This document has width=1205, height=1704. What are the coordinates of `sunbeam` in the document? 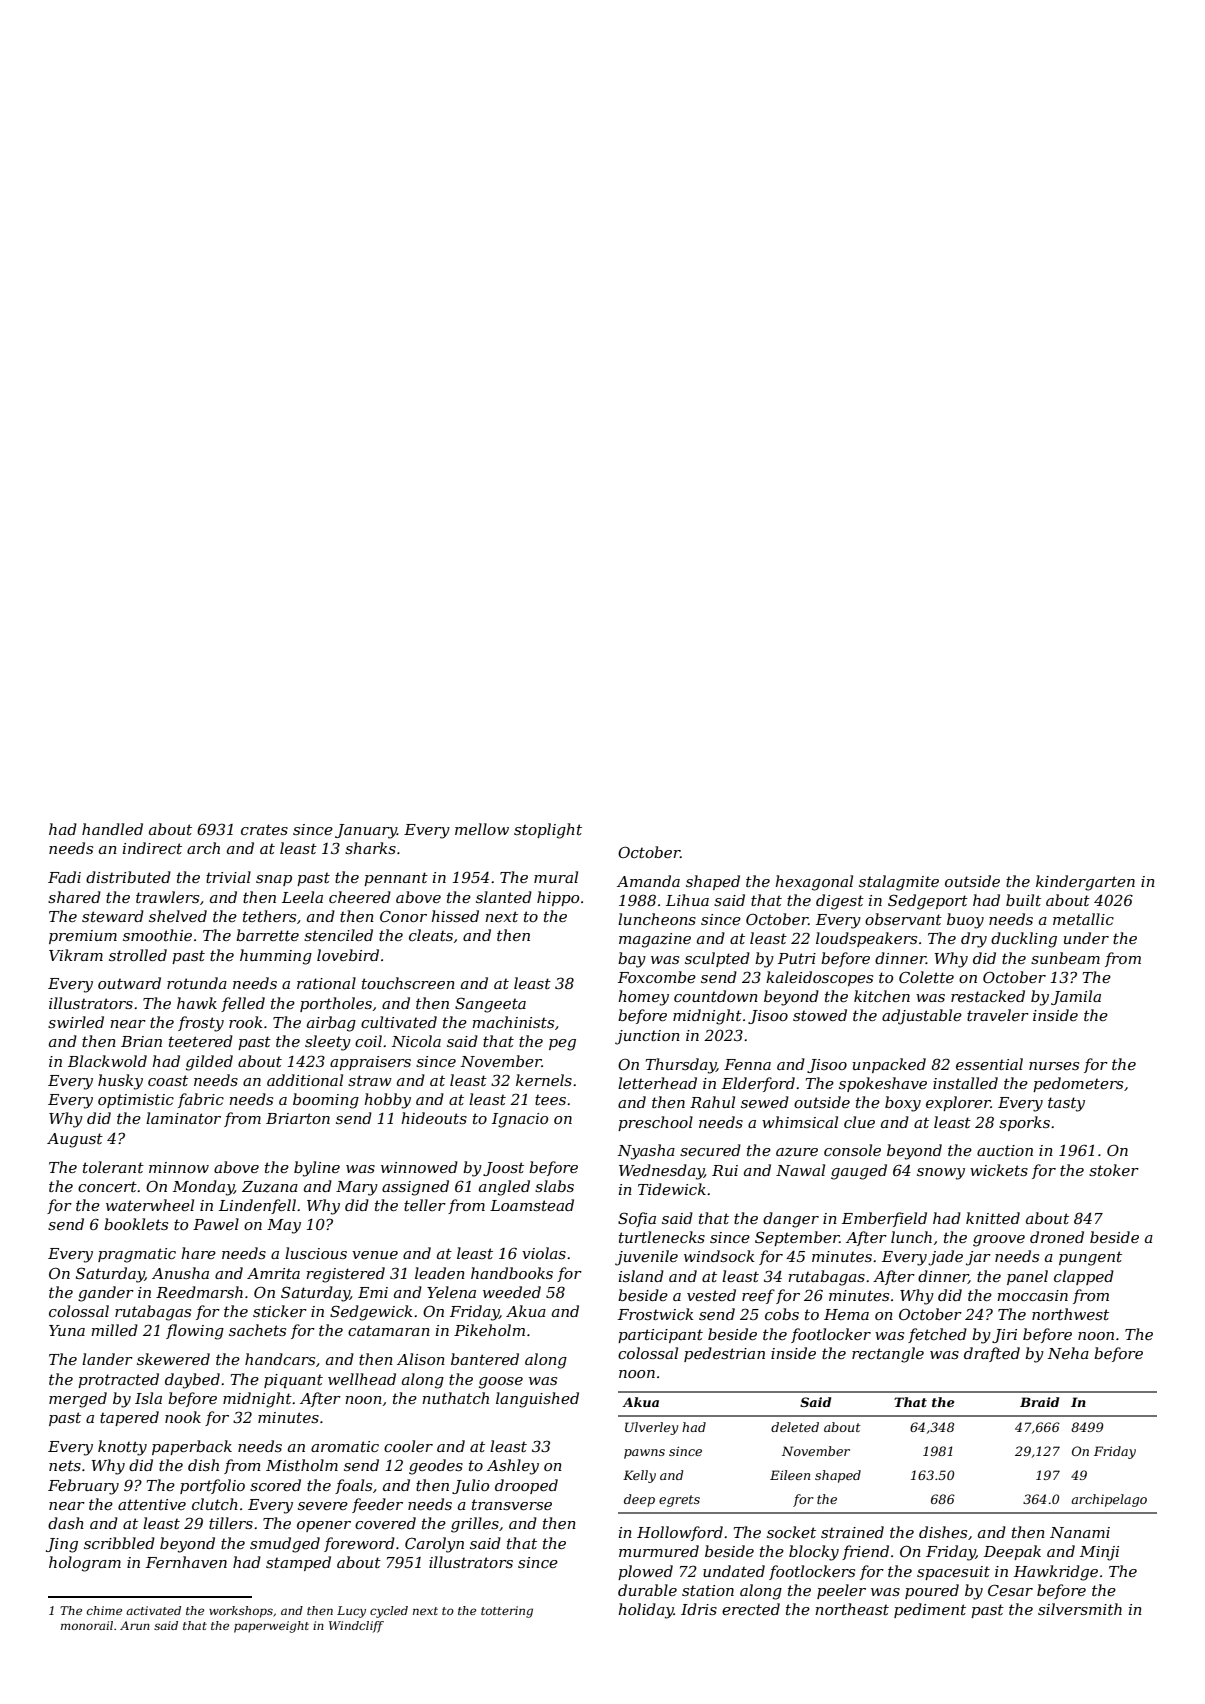 It's located at (1065, 958).
